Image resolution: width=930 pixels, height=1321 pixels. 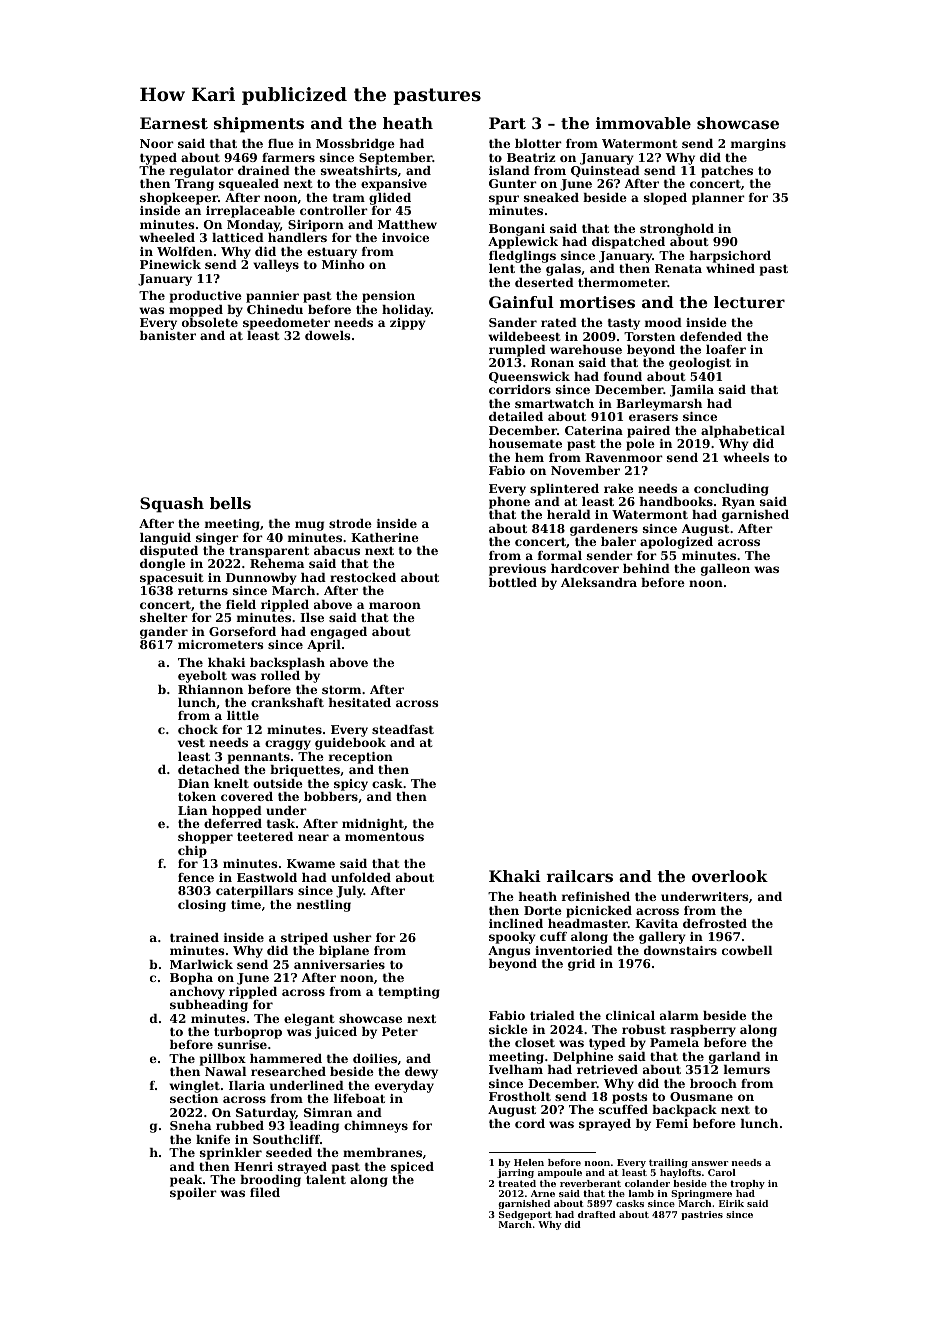 What do you see at coordinates (725, 570) in the screenshot?
I see `galleon` at bounding box center [725, 570].
